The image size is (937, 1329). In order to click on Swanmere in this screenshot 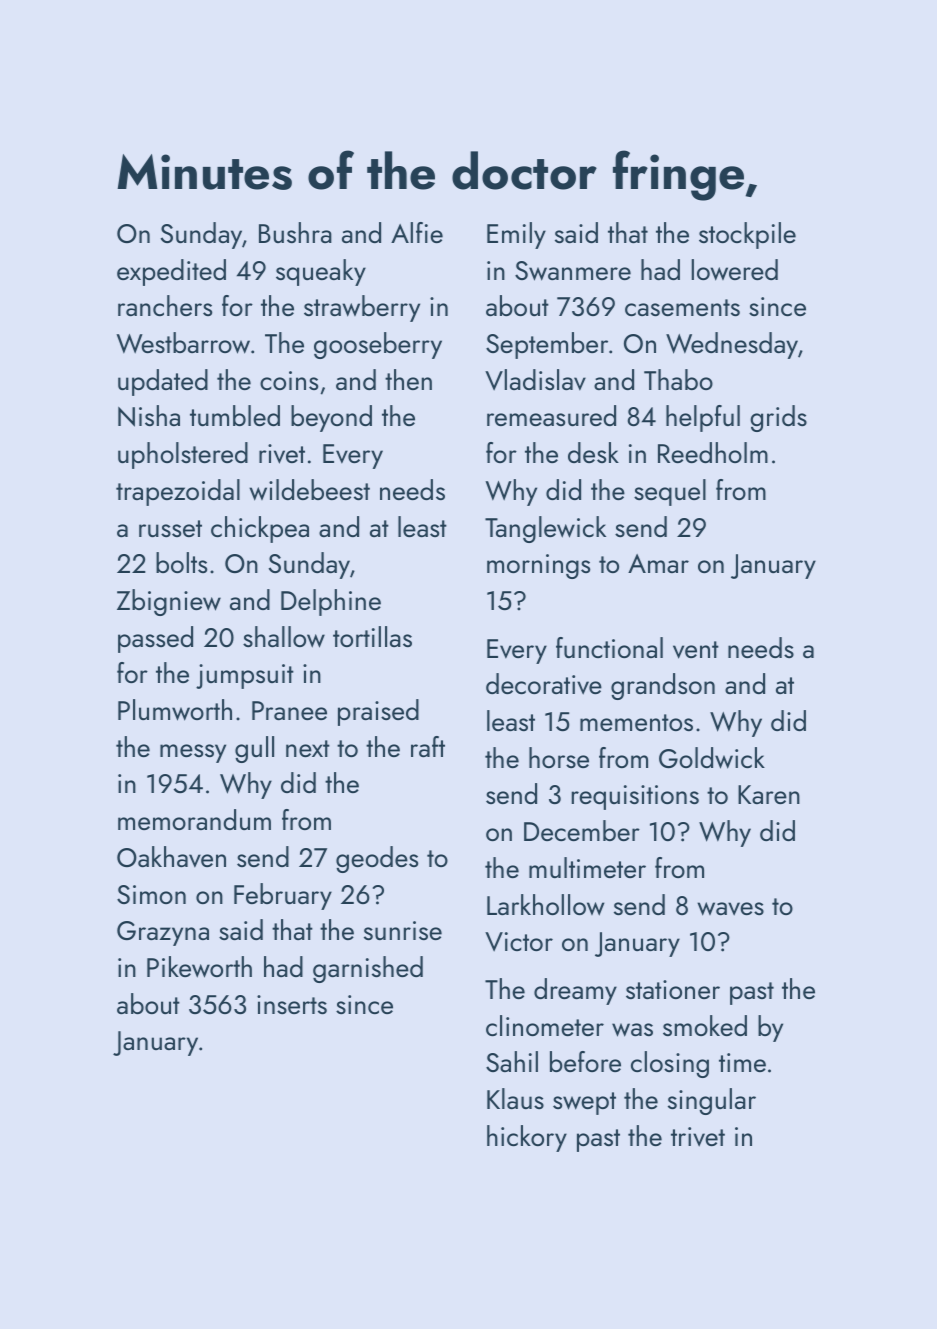, I will do `click(573, 271)`.
